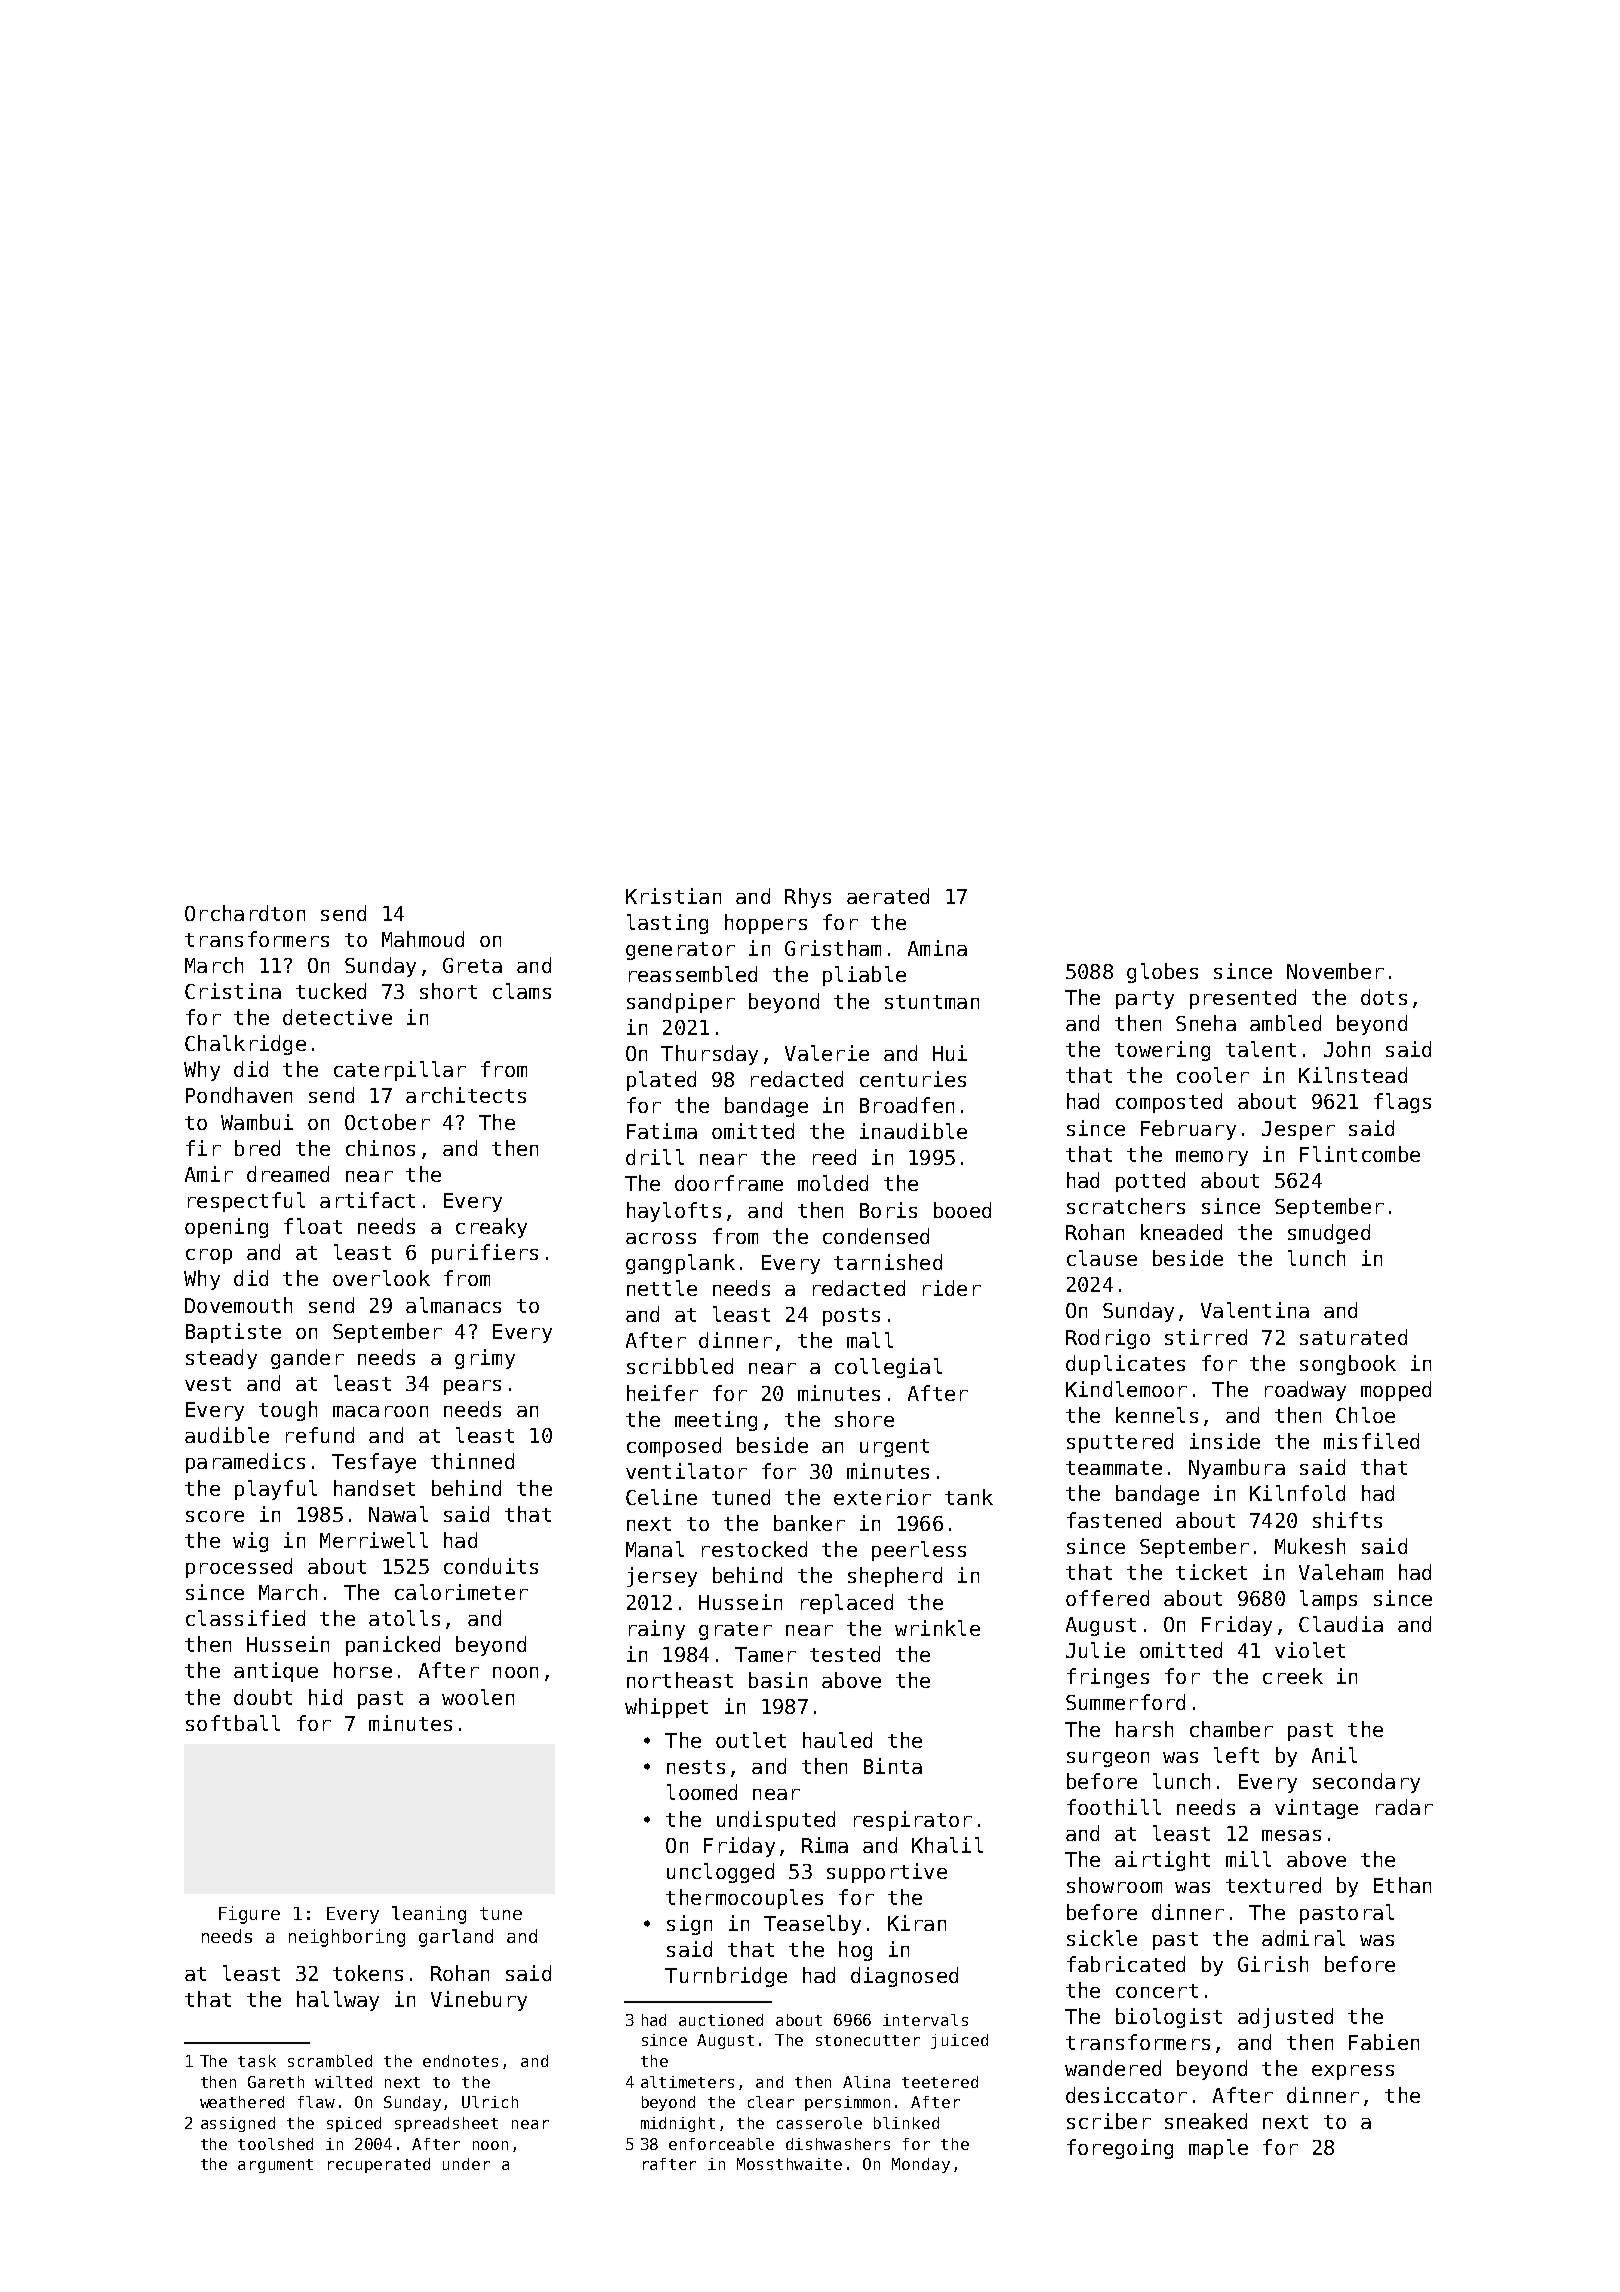  Describe the element at coordinates (478, 1697) in the page. I see `woolen` at that location.
